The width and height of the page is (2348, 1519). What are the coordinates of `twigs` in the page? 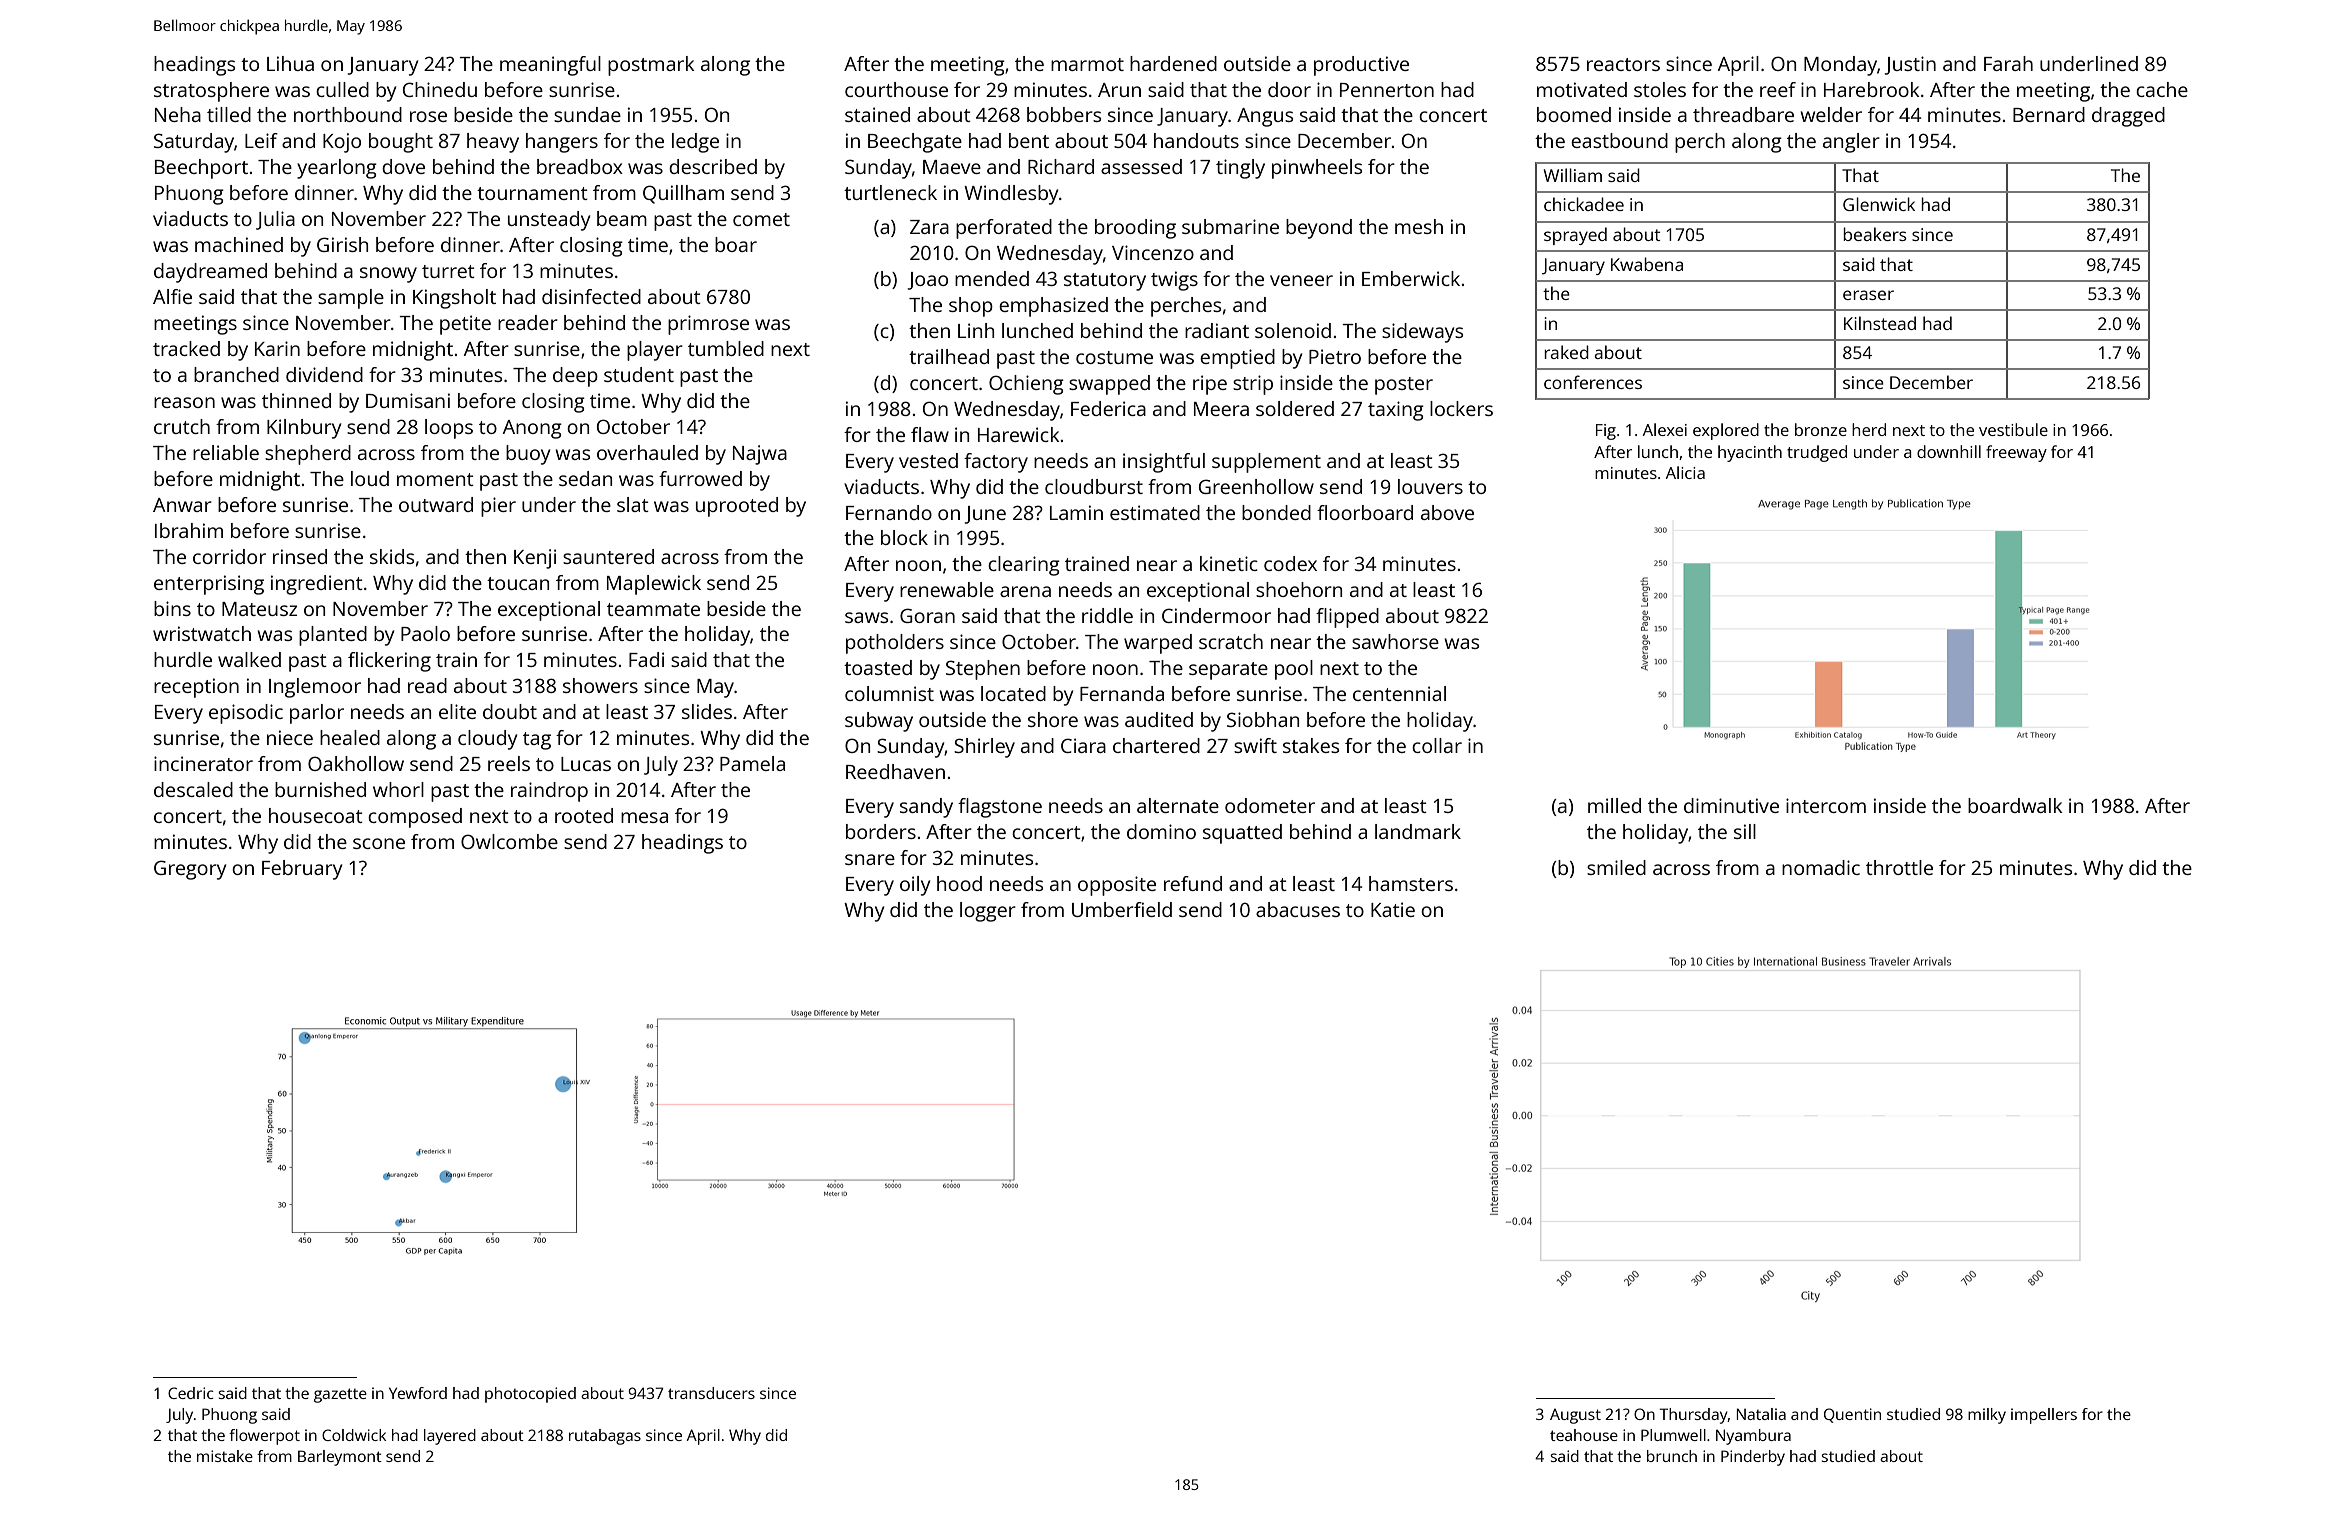 It's located at (1174, 281).
